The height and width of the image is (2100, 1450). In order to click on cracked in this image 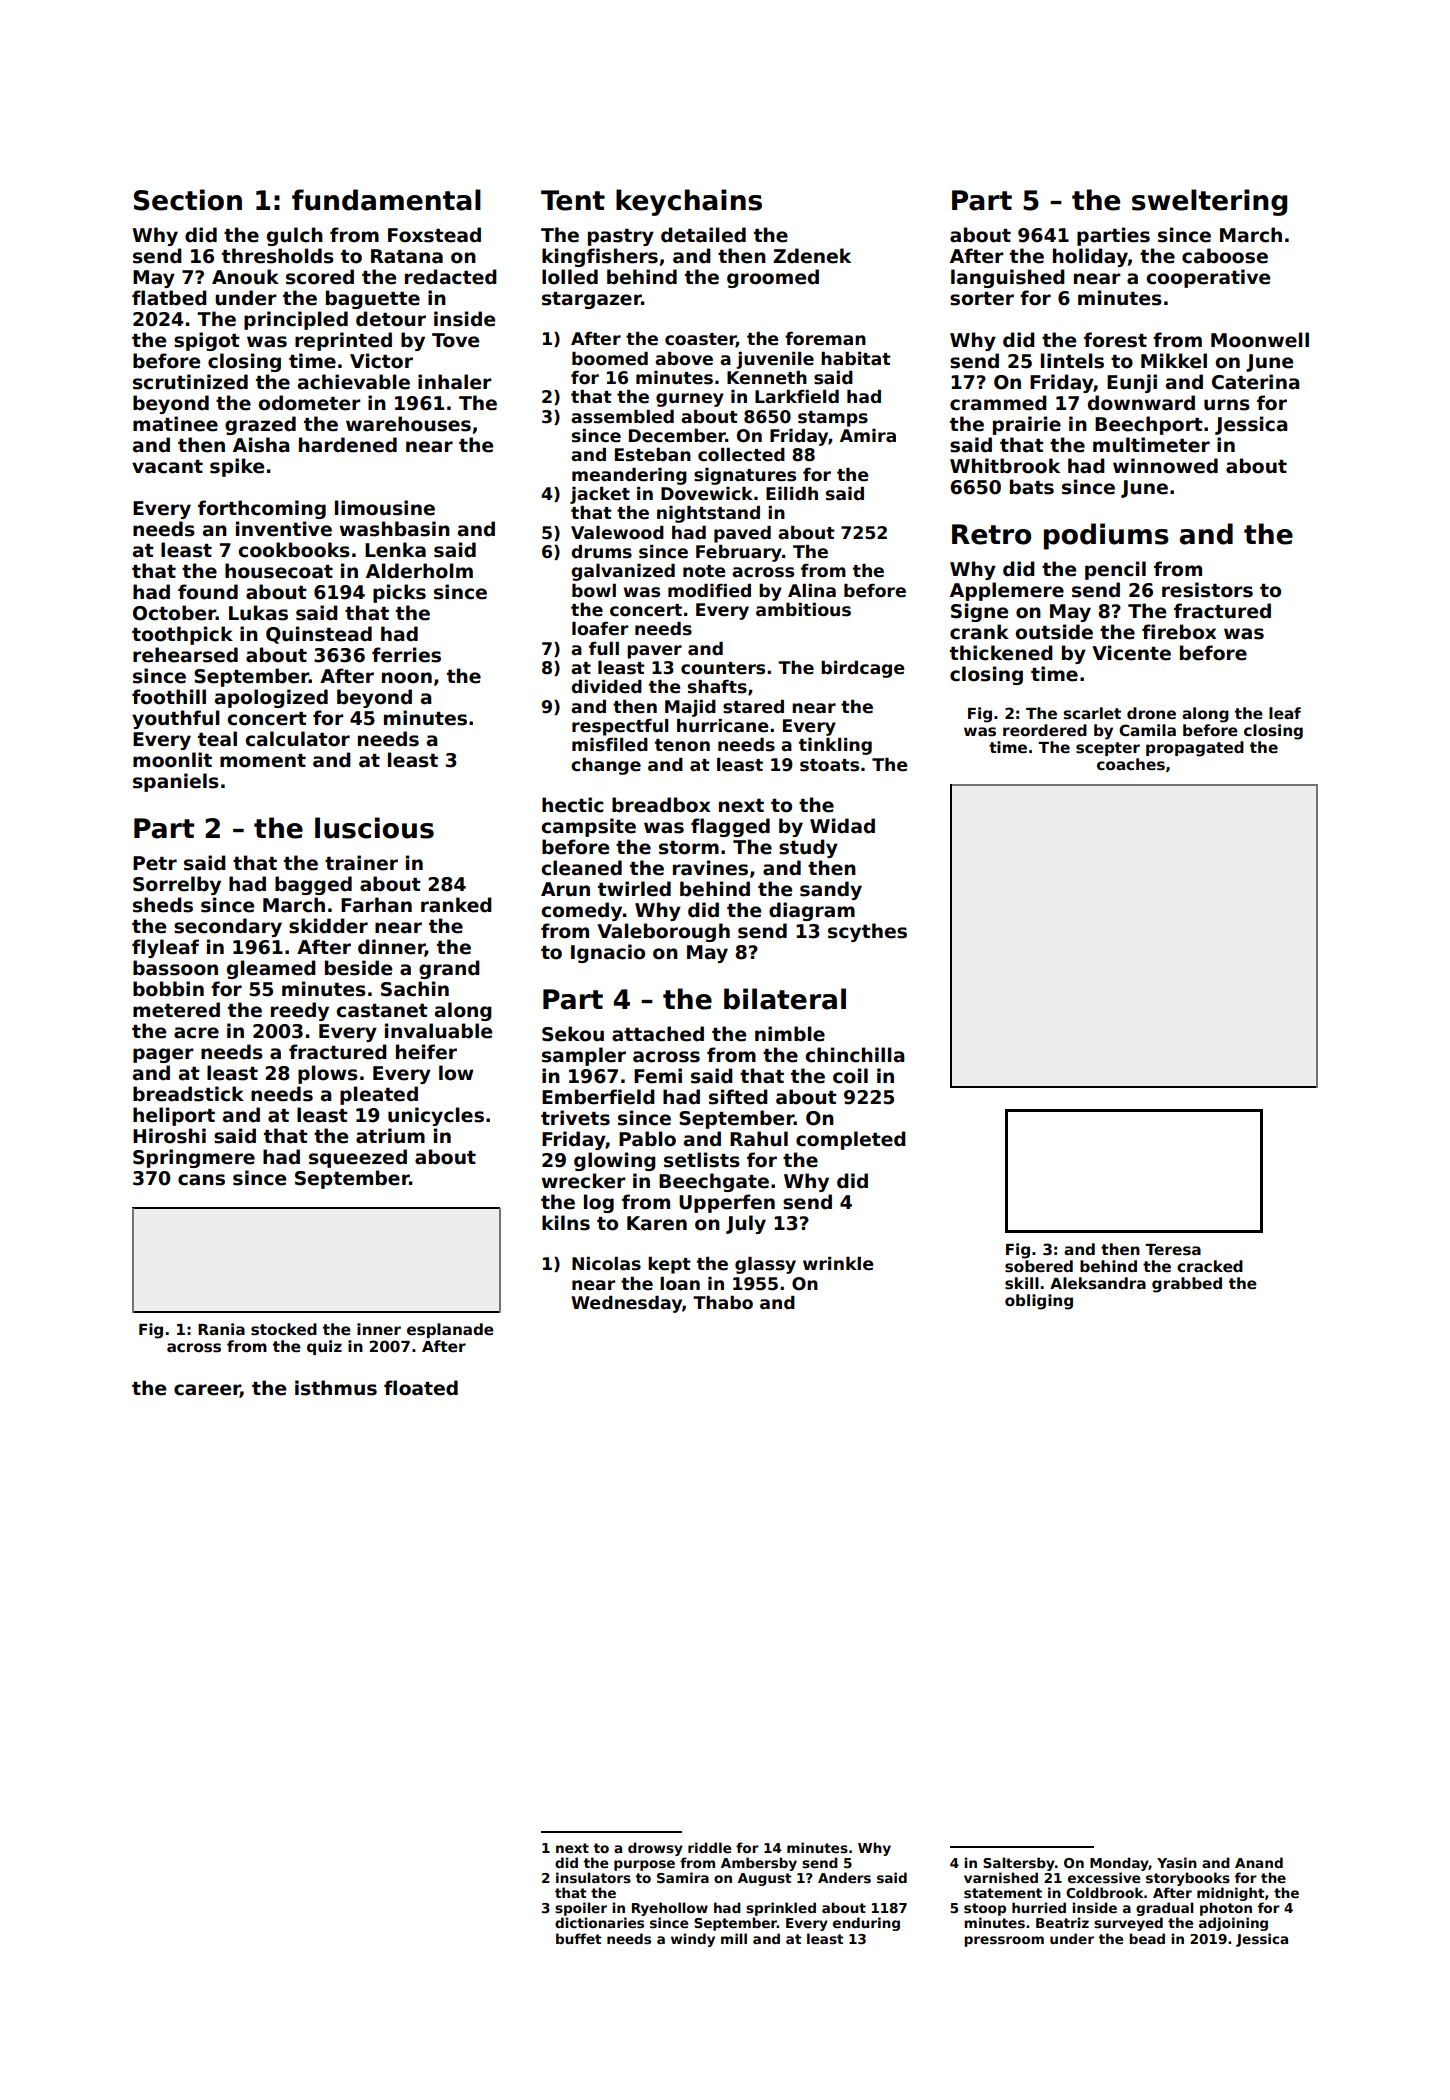, I will do `click(1210, 1266)`.
